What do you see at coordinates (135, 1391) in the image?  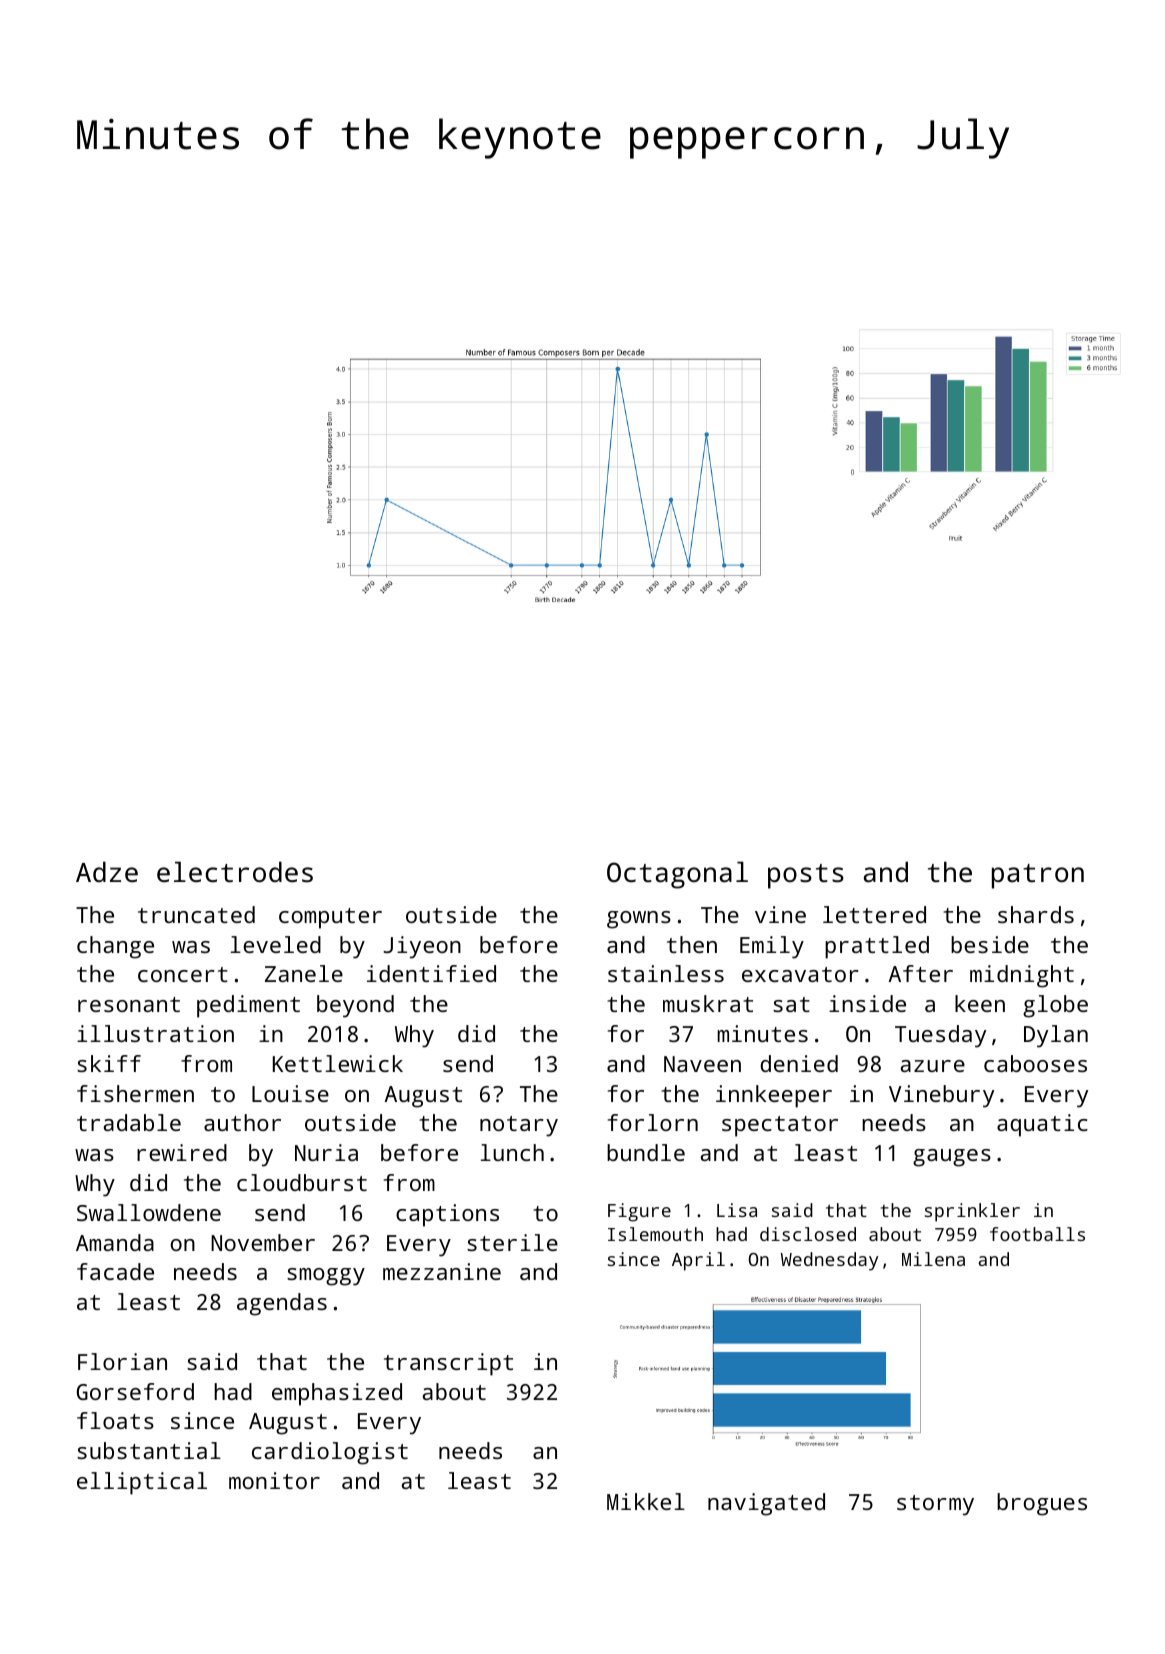 I see `Gorseford` at bounding box center [135, 1391].
